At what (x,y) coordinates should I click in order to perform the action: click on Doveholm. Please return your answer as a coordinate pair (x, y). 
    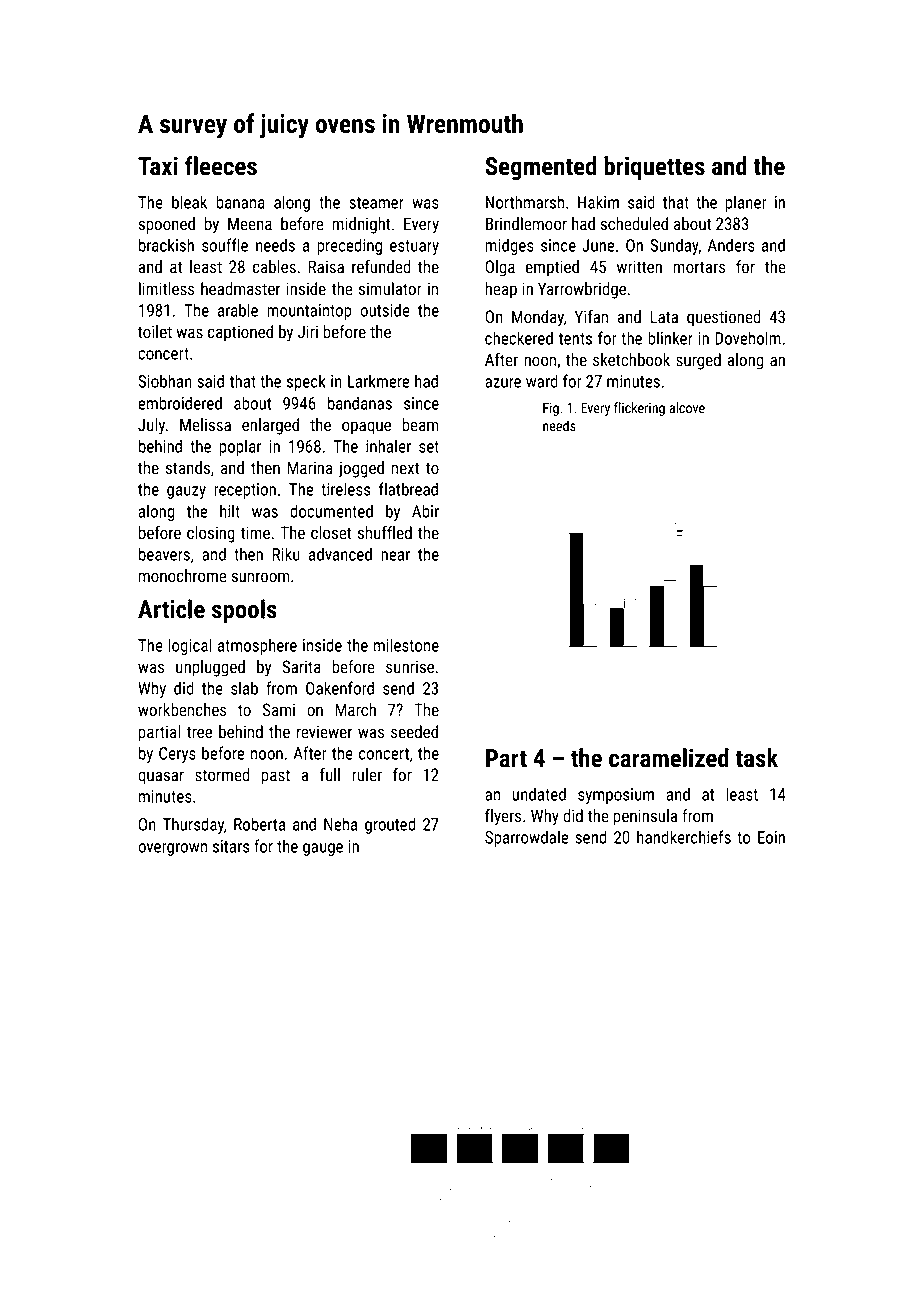
    Looking at the image, I should click on (748, 338).
